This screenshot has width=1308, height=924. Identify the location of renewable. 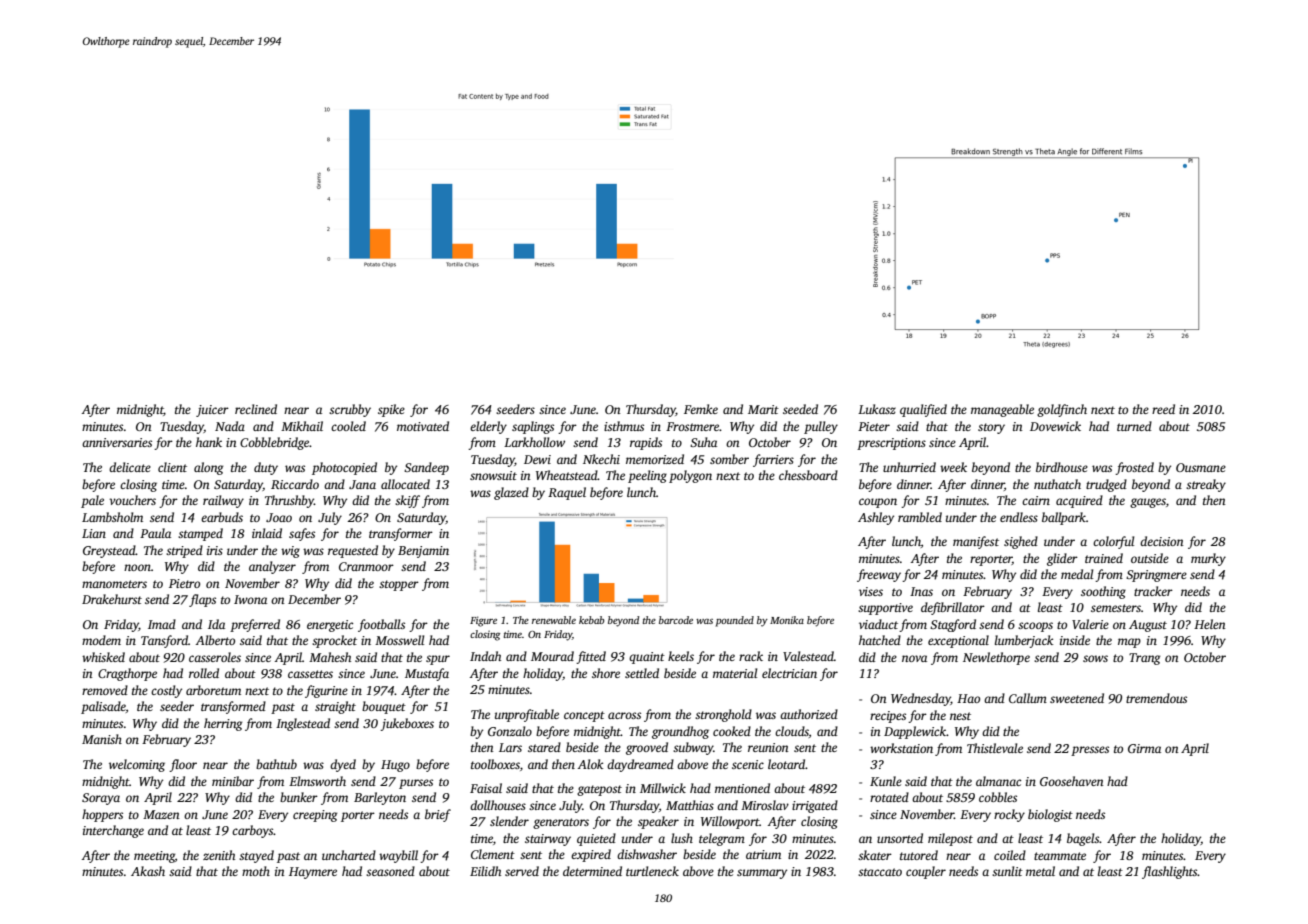
(554, 620).
